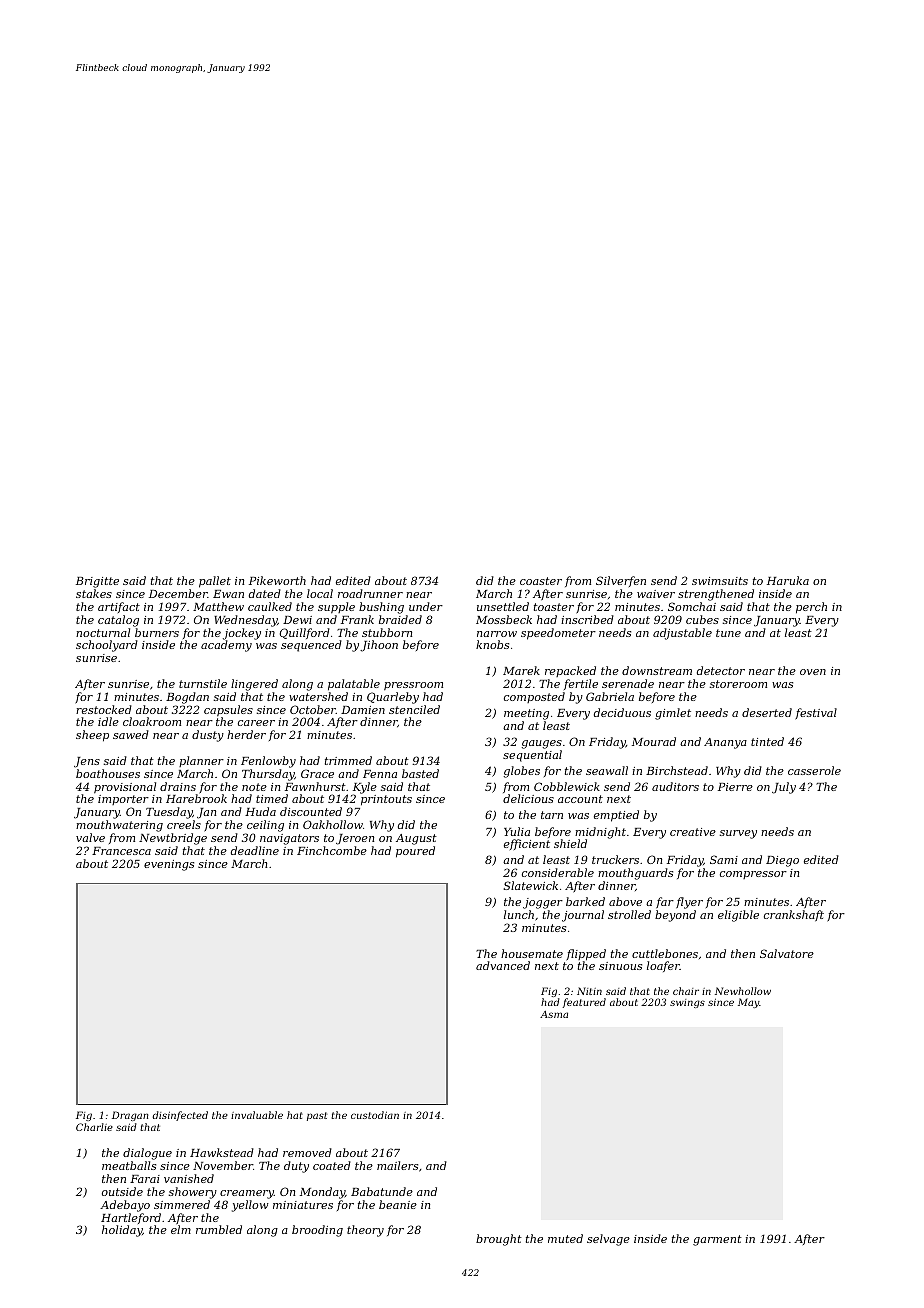  I want to click on rumbled, so click(219, 1229).
